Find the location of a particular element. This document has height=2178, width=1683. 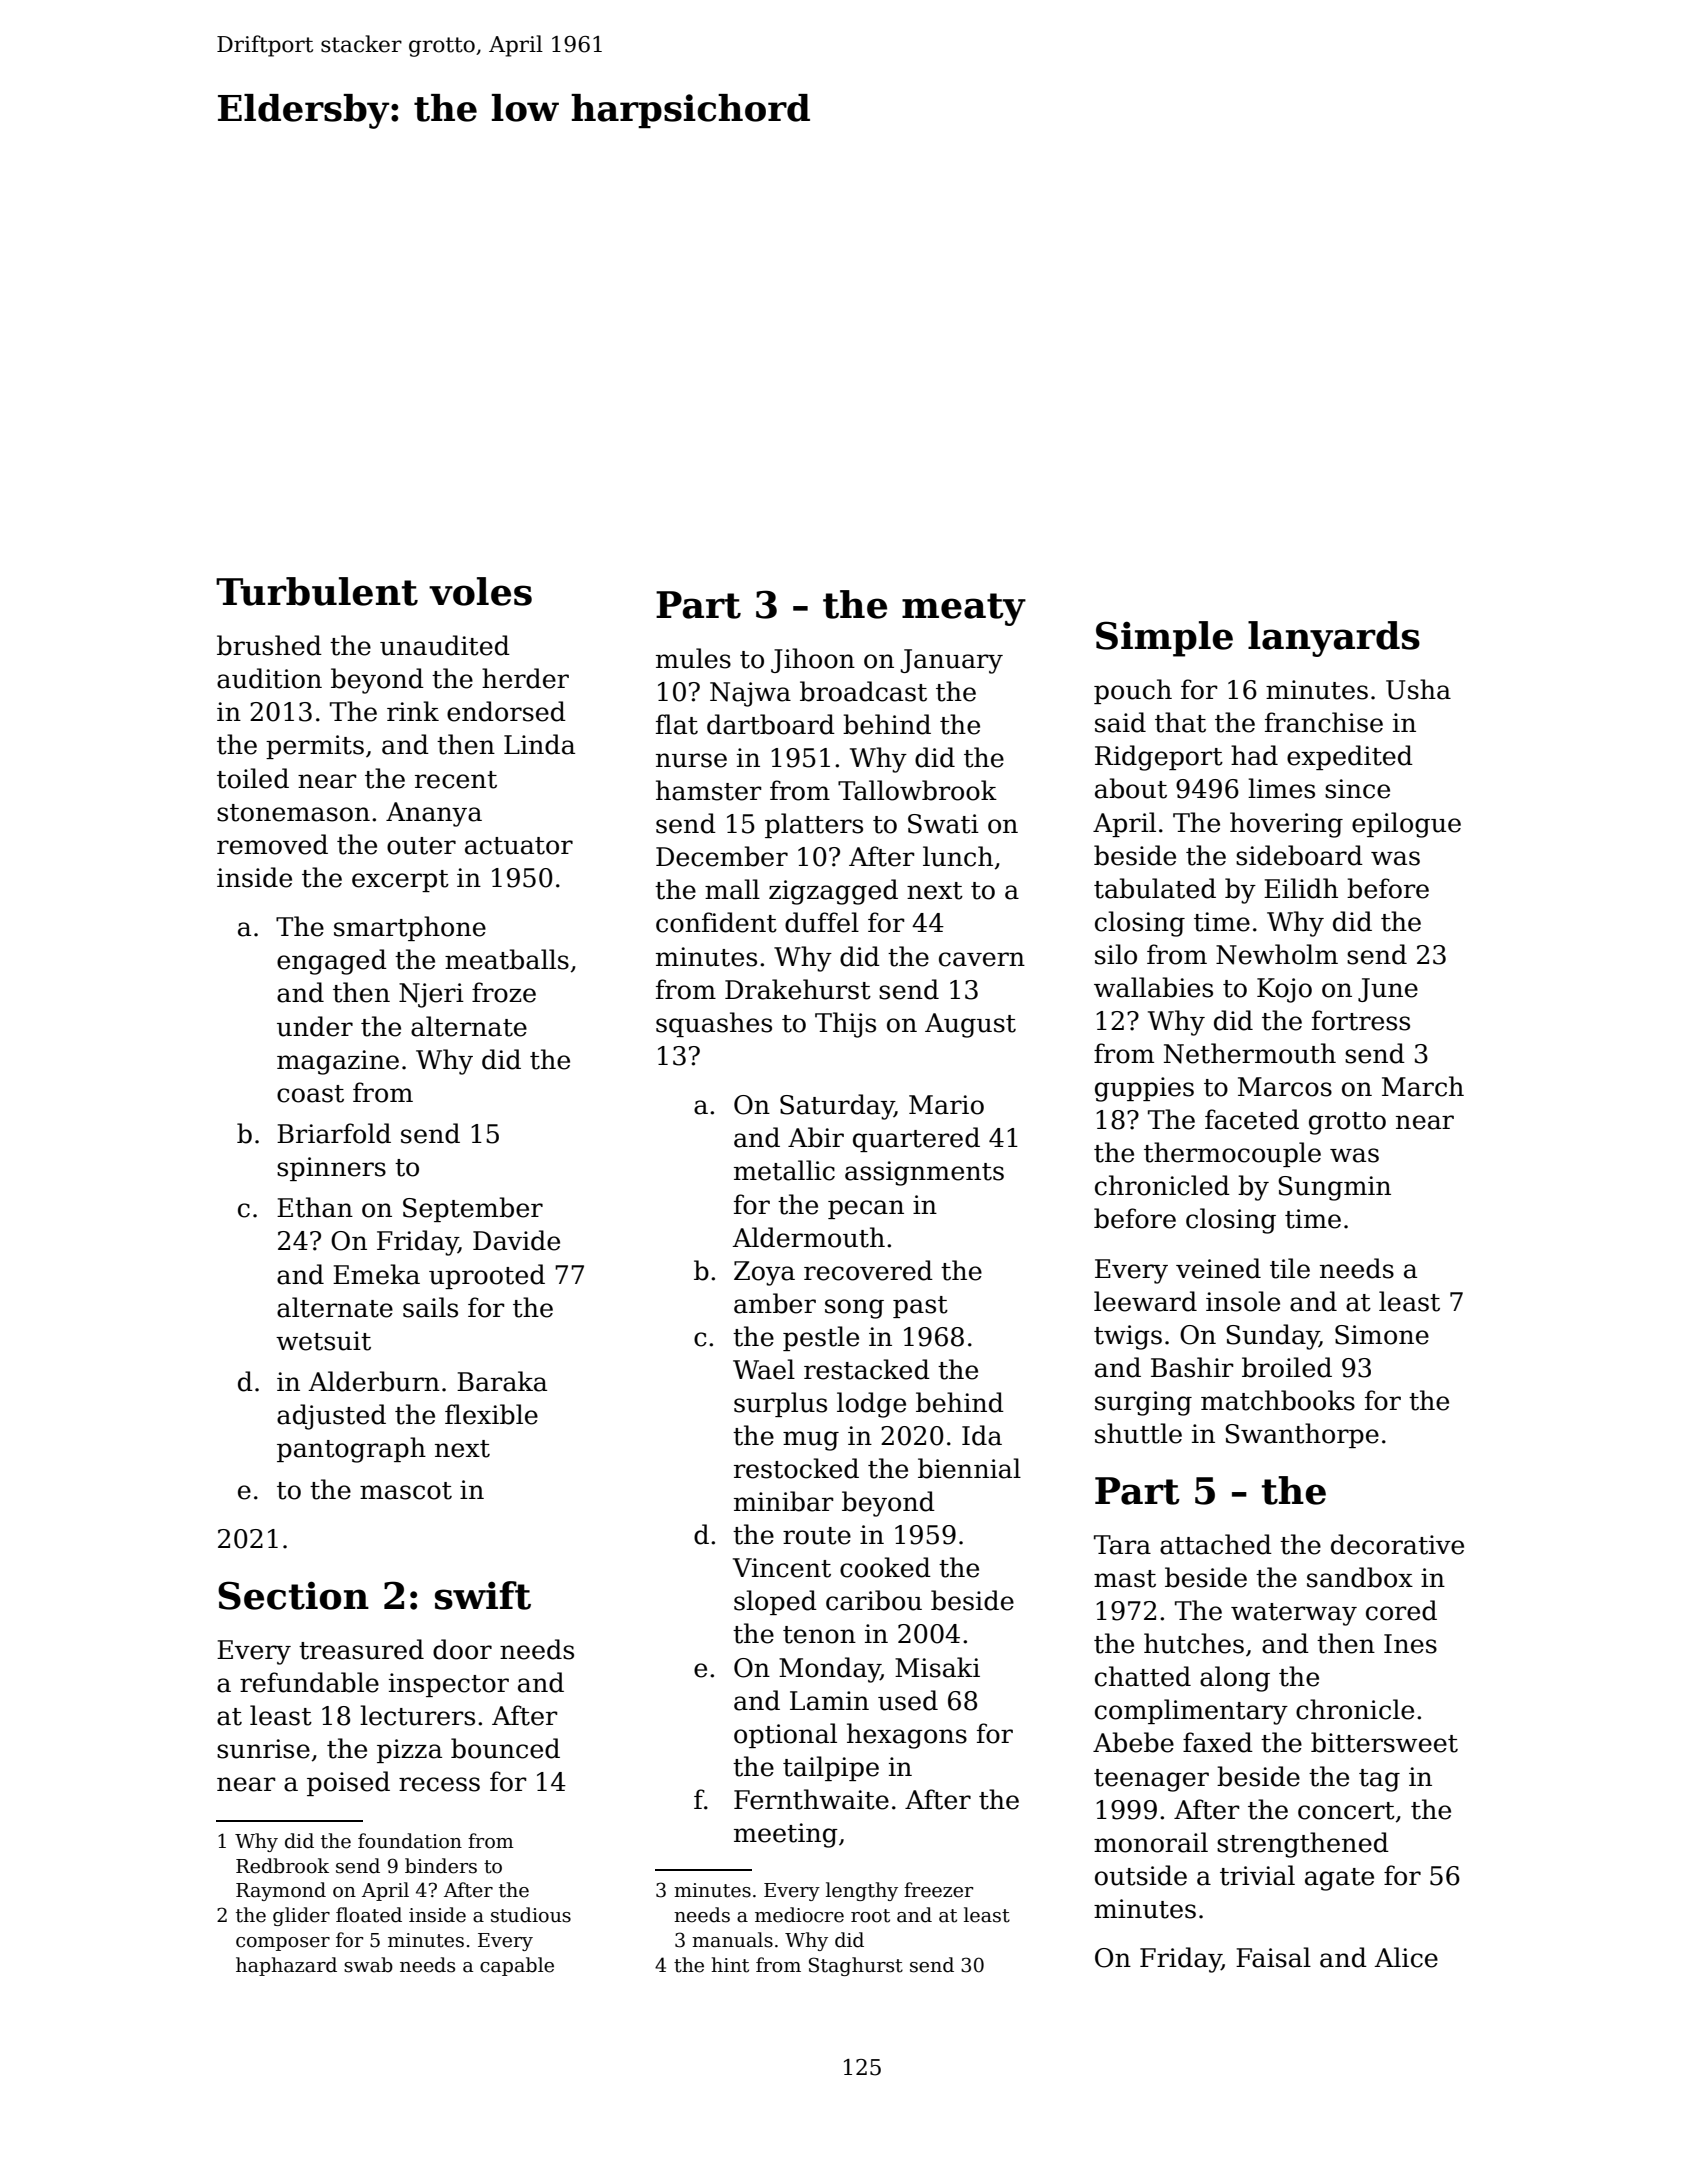

lengthy is located at coordinates (862, 1891).
